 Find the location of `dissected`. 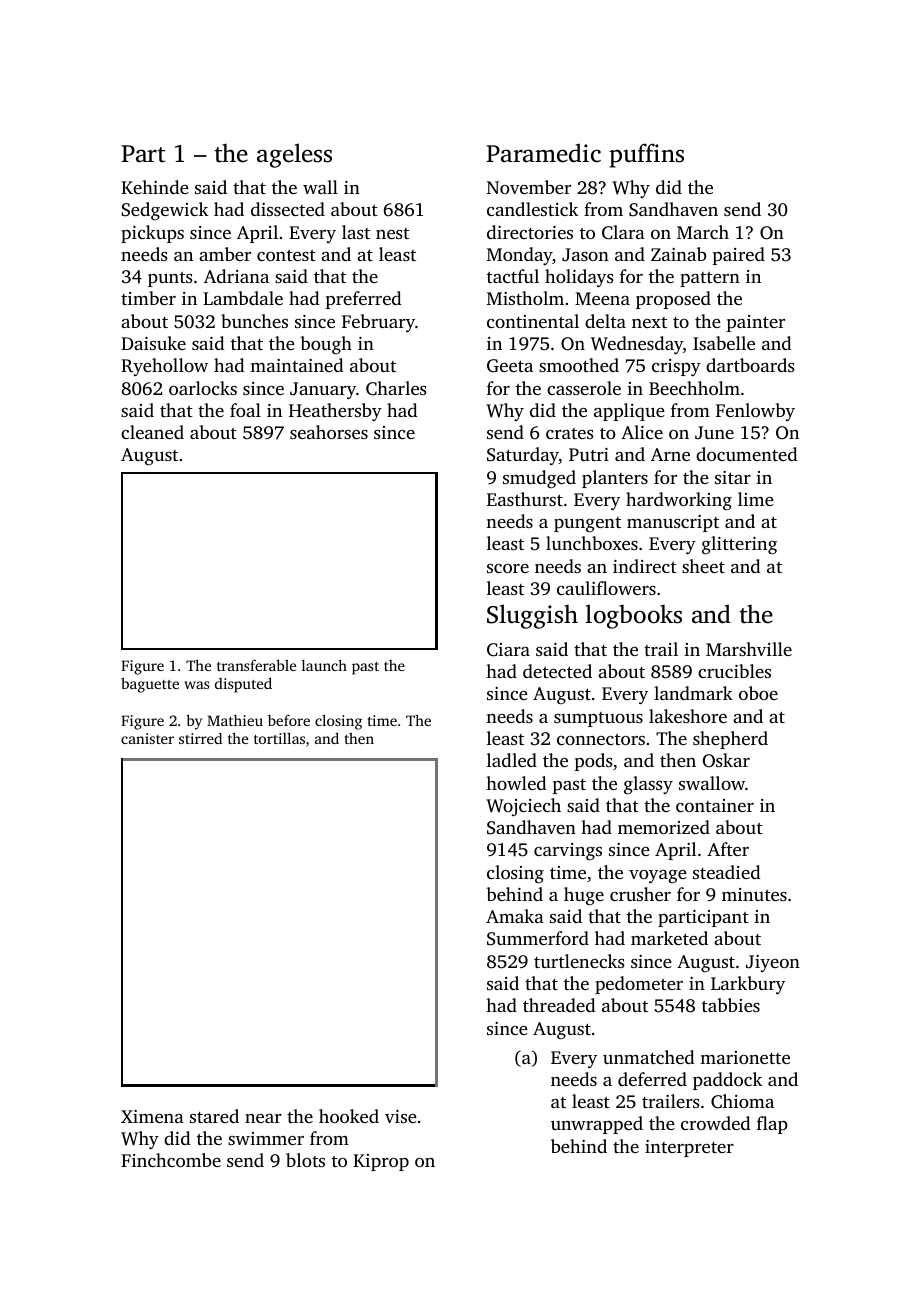

dissected is located at coordinates (288, 209).
